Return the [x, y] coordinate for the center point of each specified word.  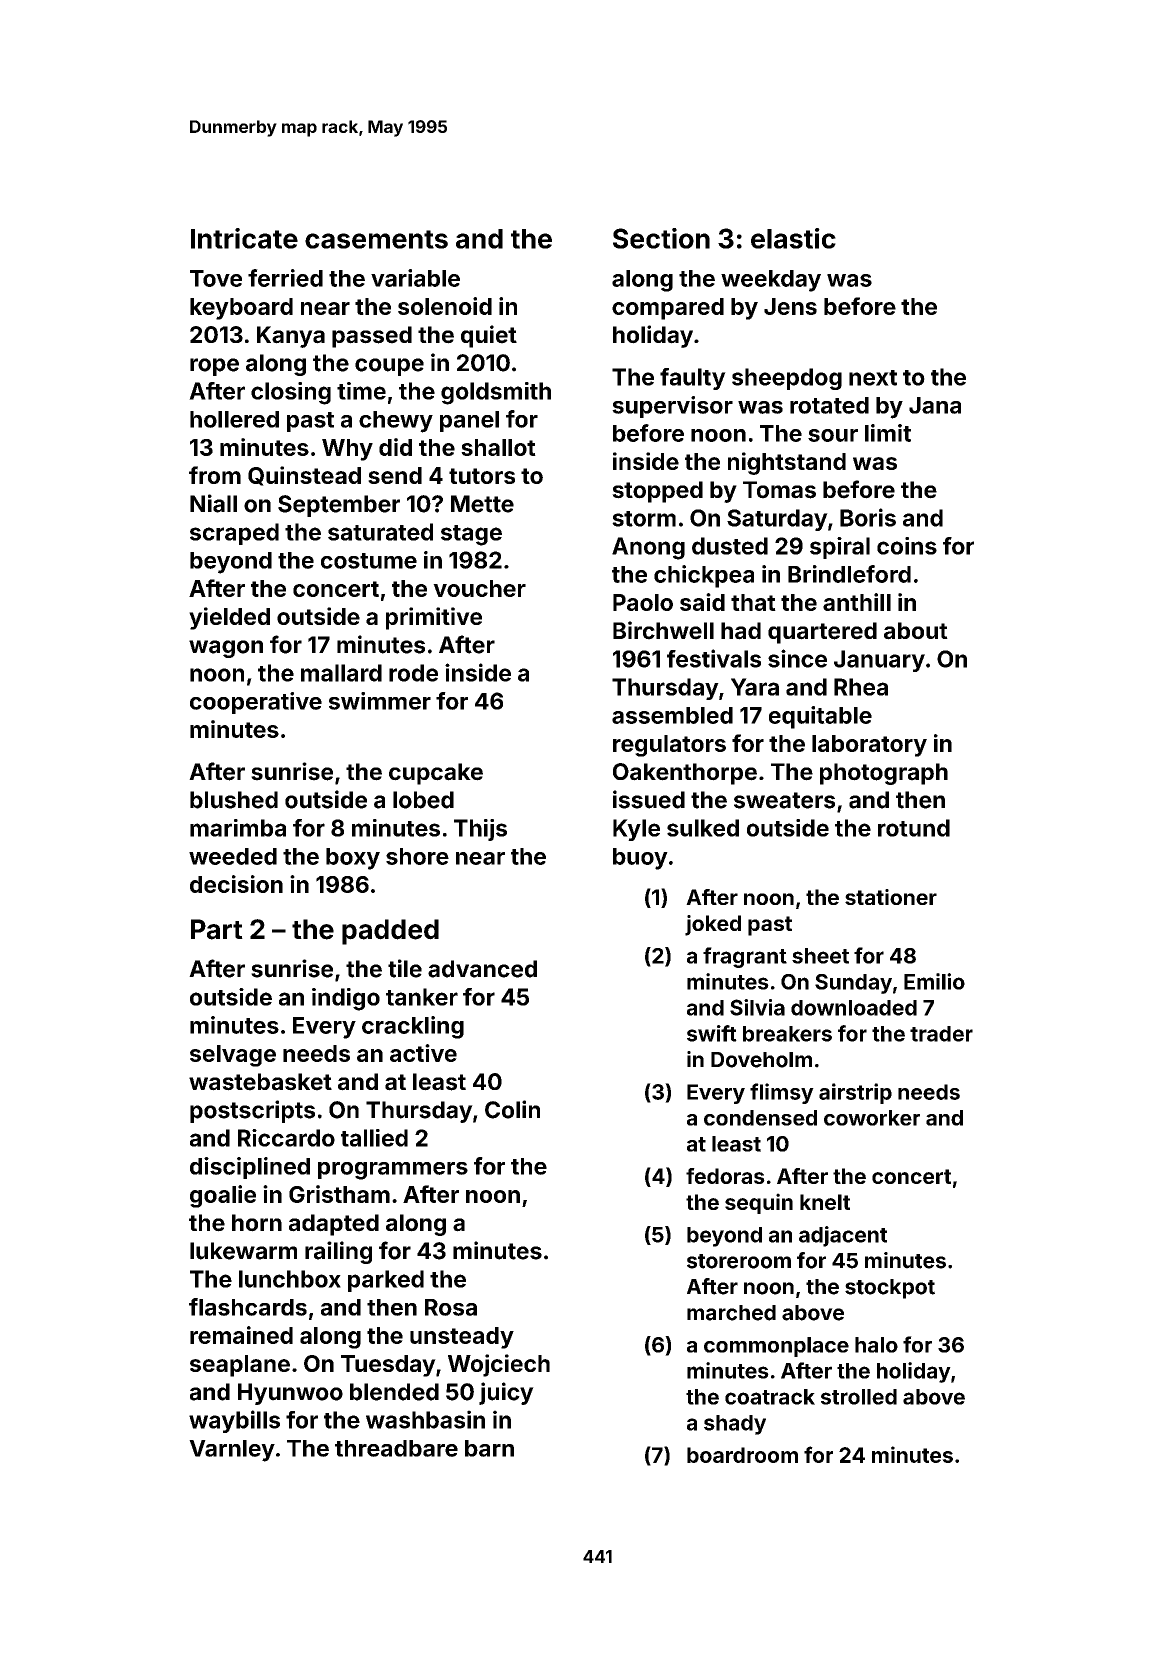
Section [661, 238]
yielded [229, 618]
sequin [759, 1203]
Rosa [451, 1307]
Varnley [232, 1451]
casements [376, 239]
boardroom [742, 1455]
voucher [479, 588]
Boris [868, 517]
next [873, 378]
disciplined [250, 1168]
